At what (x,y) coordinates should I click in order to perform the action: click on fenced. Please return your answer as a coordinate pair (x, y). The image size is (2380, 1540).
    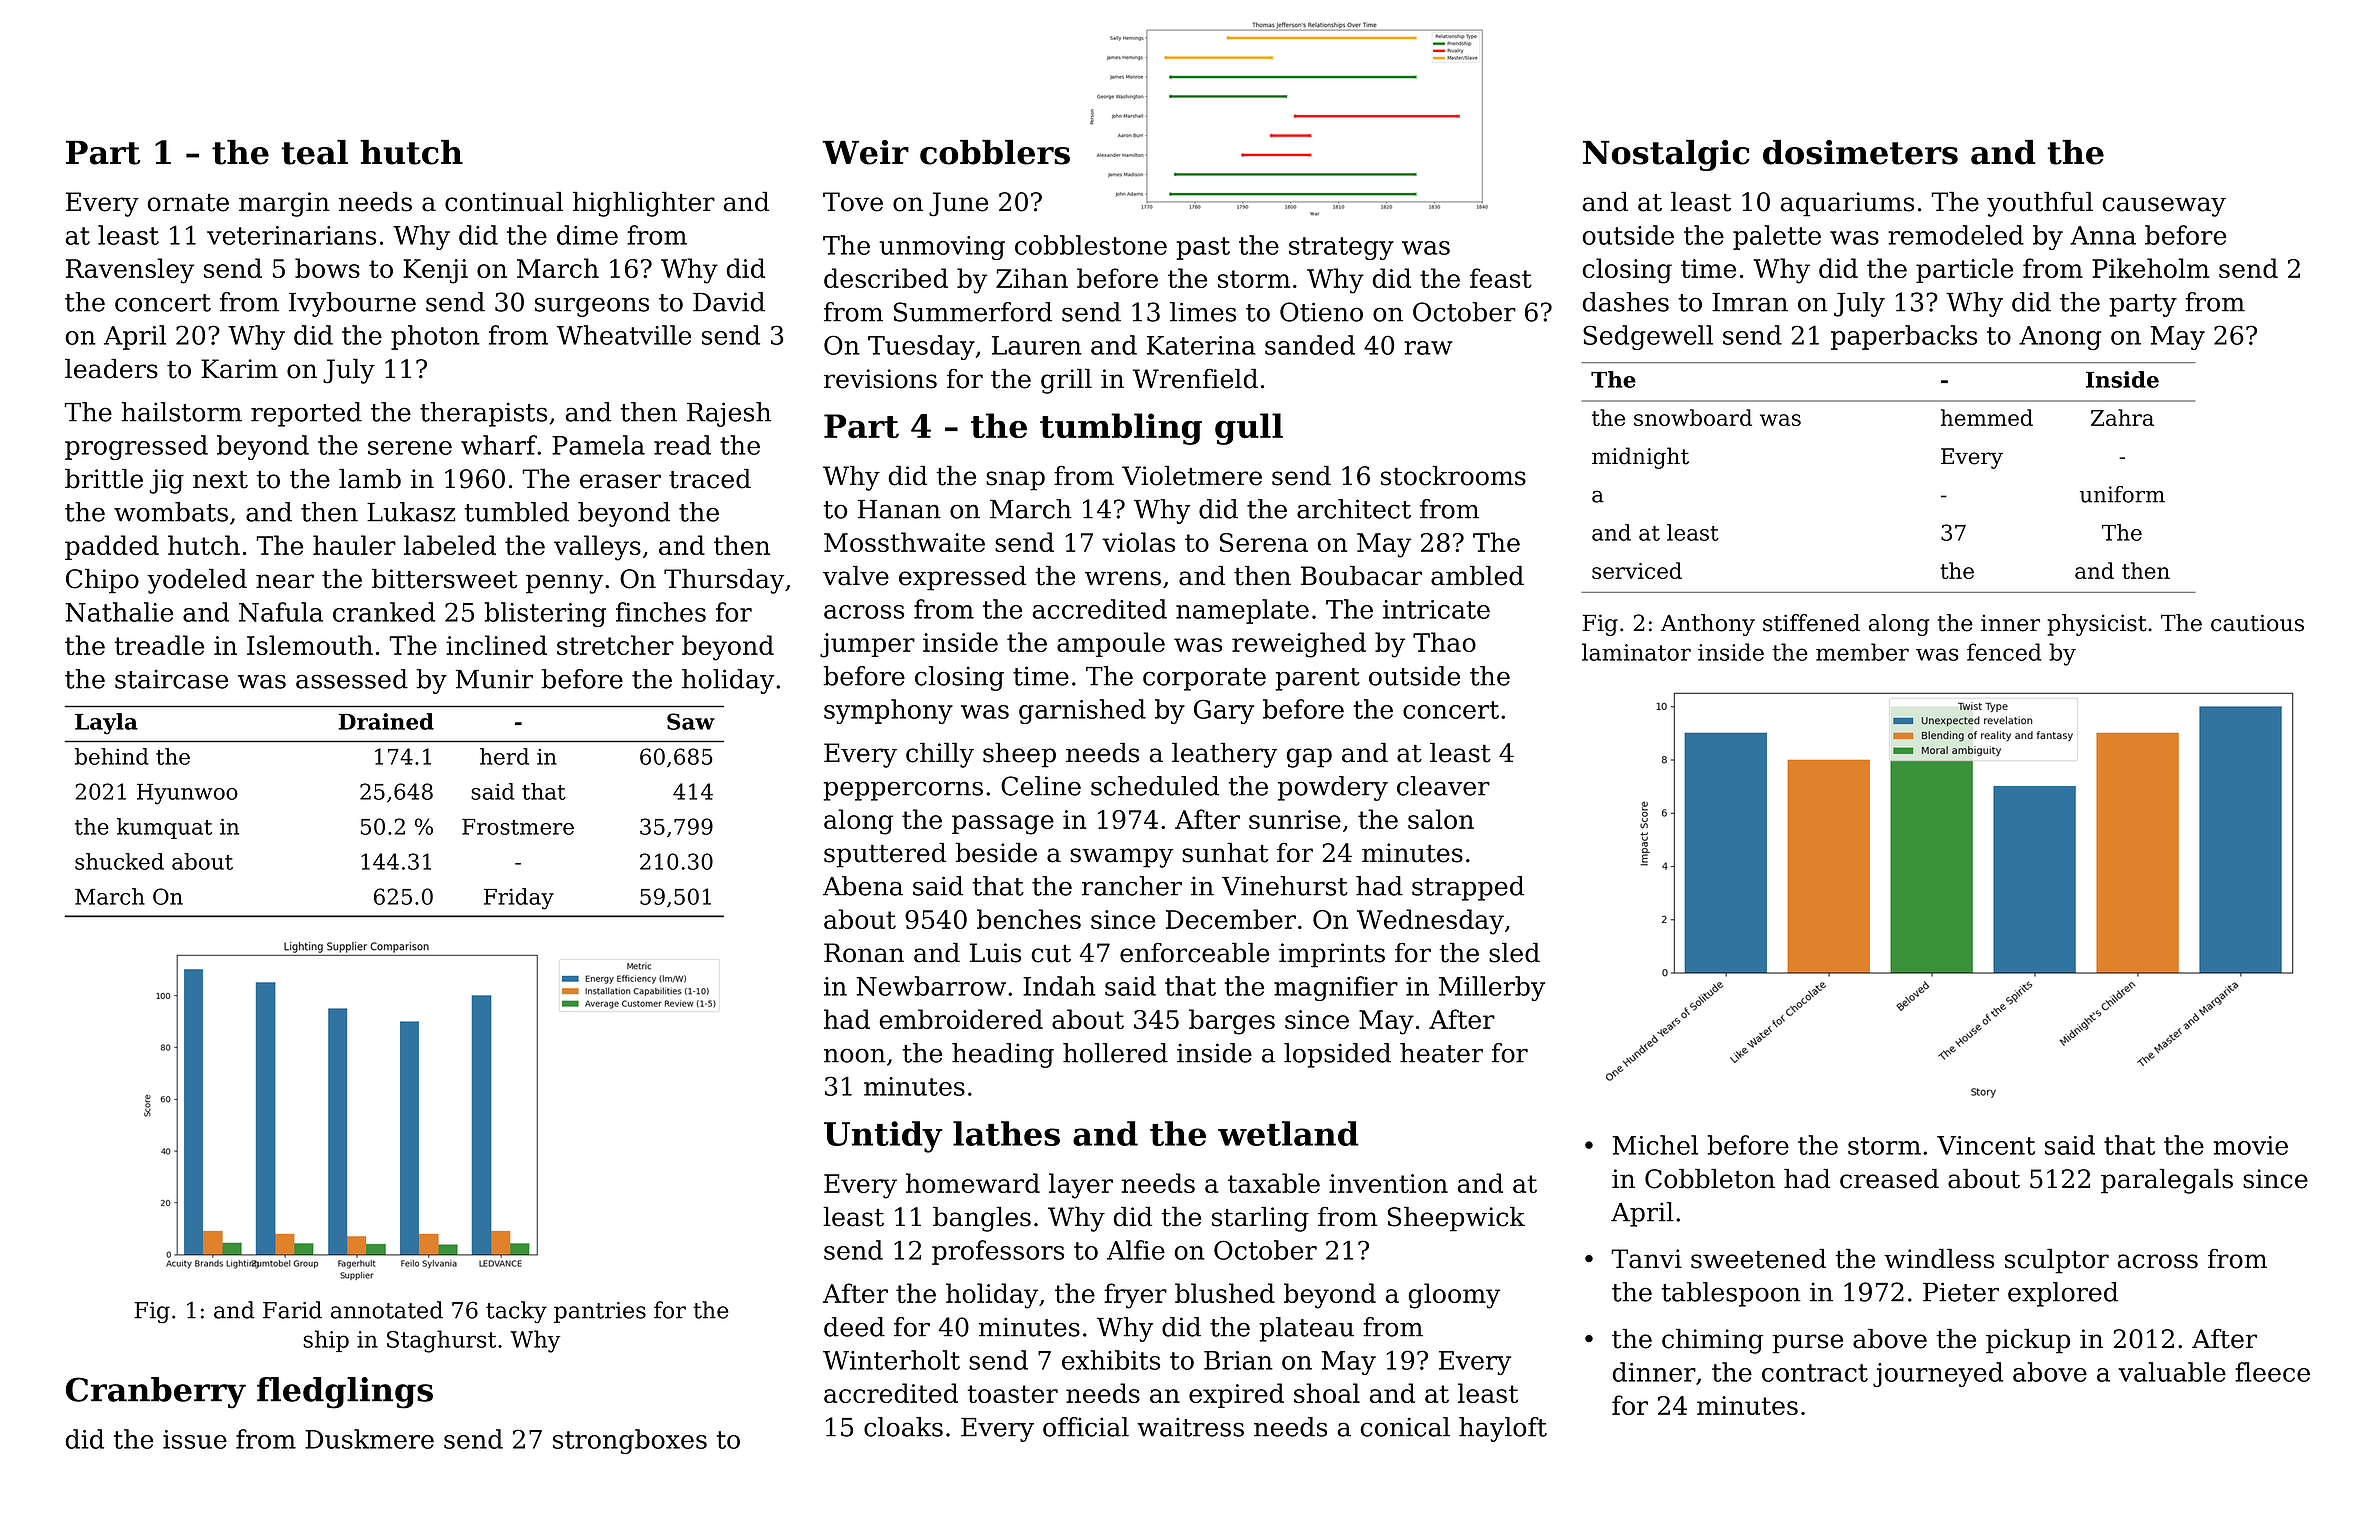
    Looking at the image, I should click on (2004, 652).
